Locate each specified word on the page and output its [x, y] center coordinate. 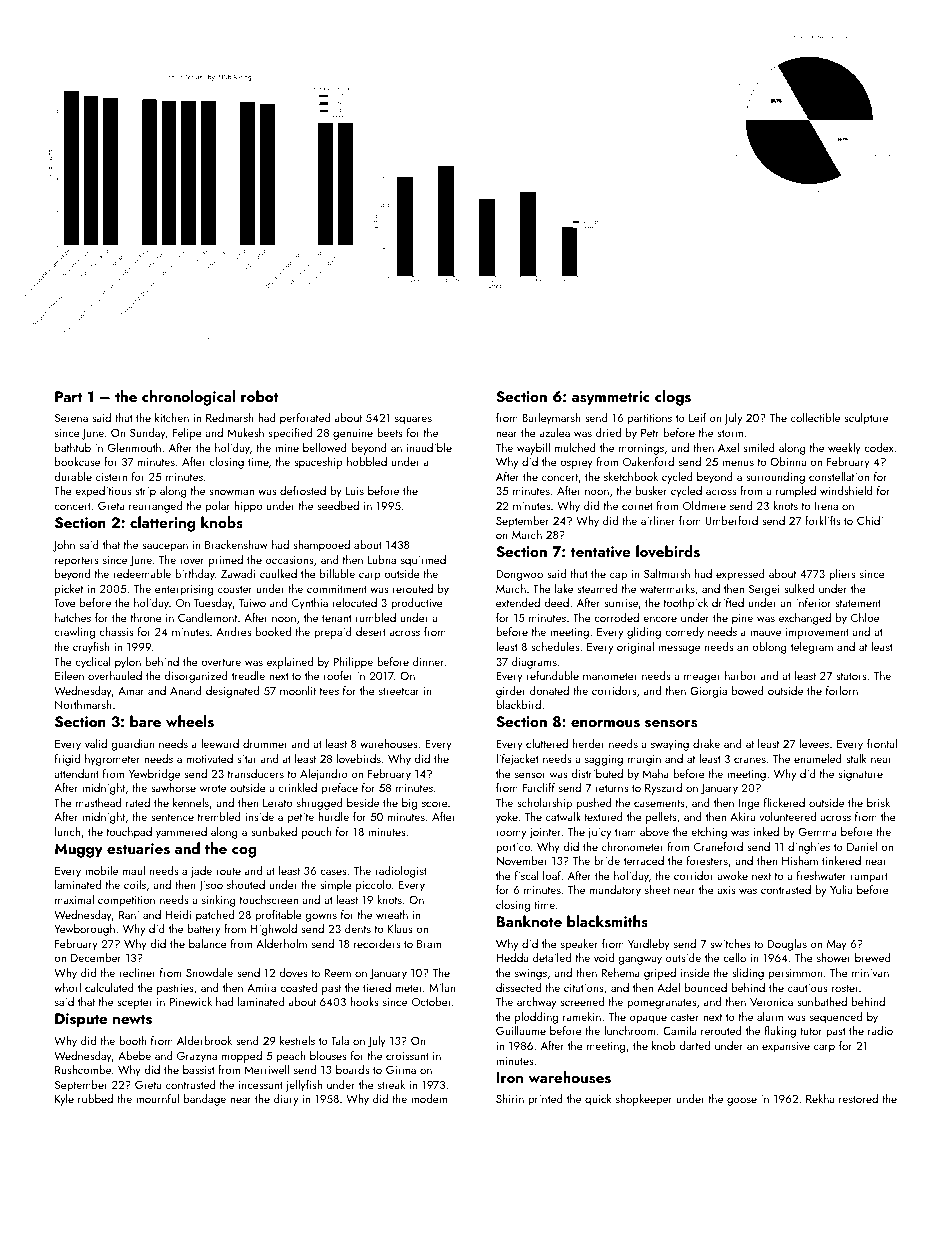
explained [290, 663]
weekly [844, 449]
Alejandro [324, 775]
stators [851, 676]
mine [287, 448]
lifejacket [517, 760]
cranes [750, 760]
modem [429, 1098]
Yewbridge [154, 775]
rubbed [95, 1098]
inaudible [429, 447]
